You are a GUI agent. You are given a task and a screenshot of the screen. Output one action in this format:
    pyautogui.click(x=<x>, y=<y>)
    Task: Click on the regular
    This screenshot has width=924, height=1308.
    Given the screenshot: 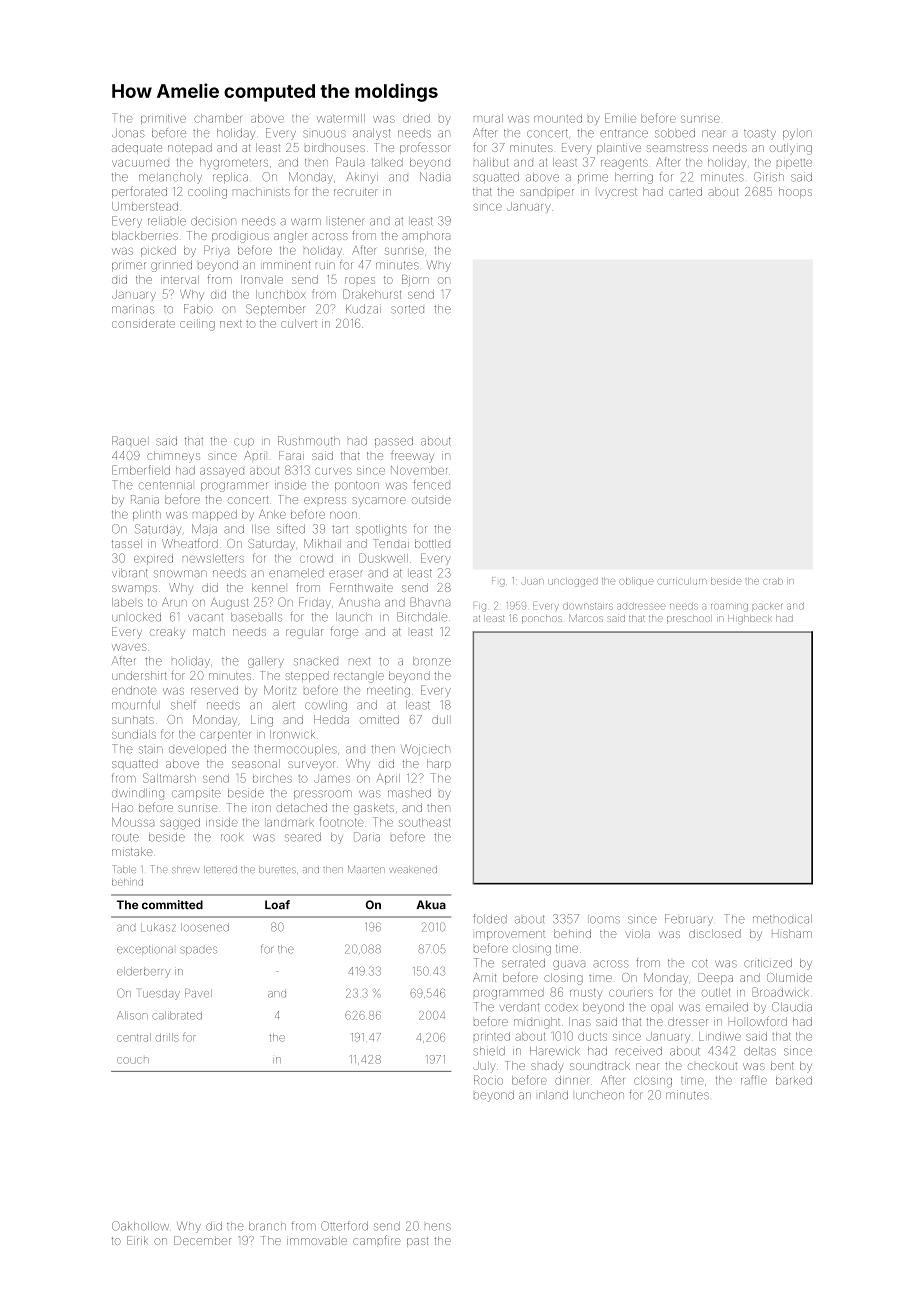 What is the action you would take?
    pyautogui.click(x=304, y=633)
